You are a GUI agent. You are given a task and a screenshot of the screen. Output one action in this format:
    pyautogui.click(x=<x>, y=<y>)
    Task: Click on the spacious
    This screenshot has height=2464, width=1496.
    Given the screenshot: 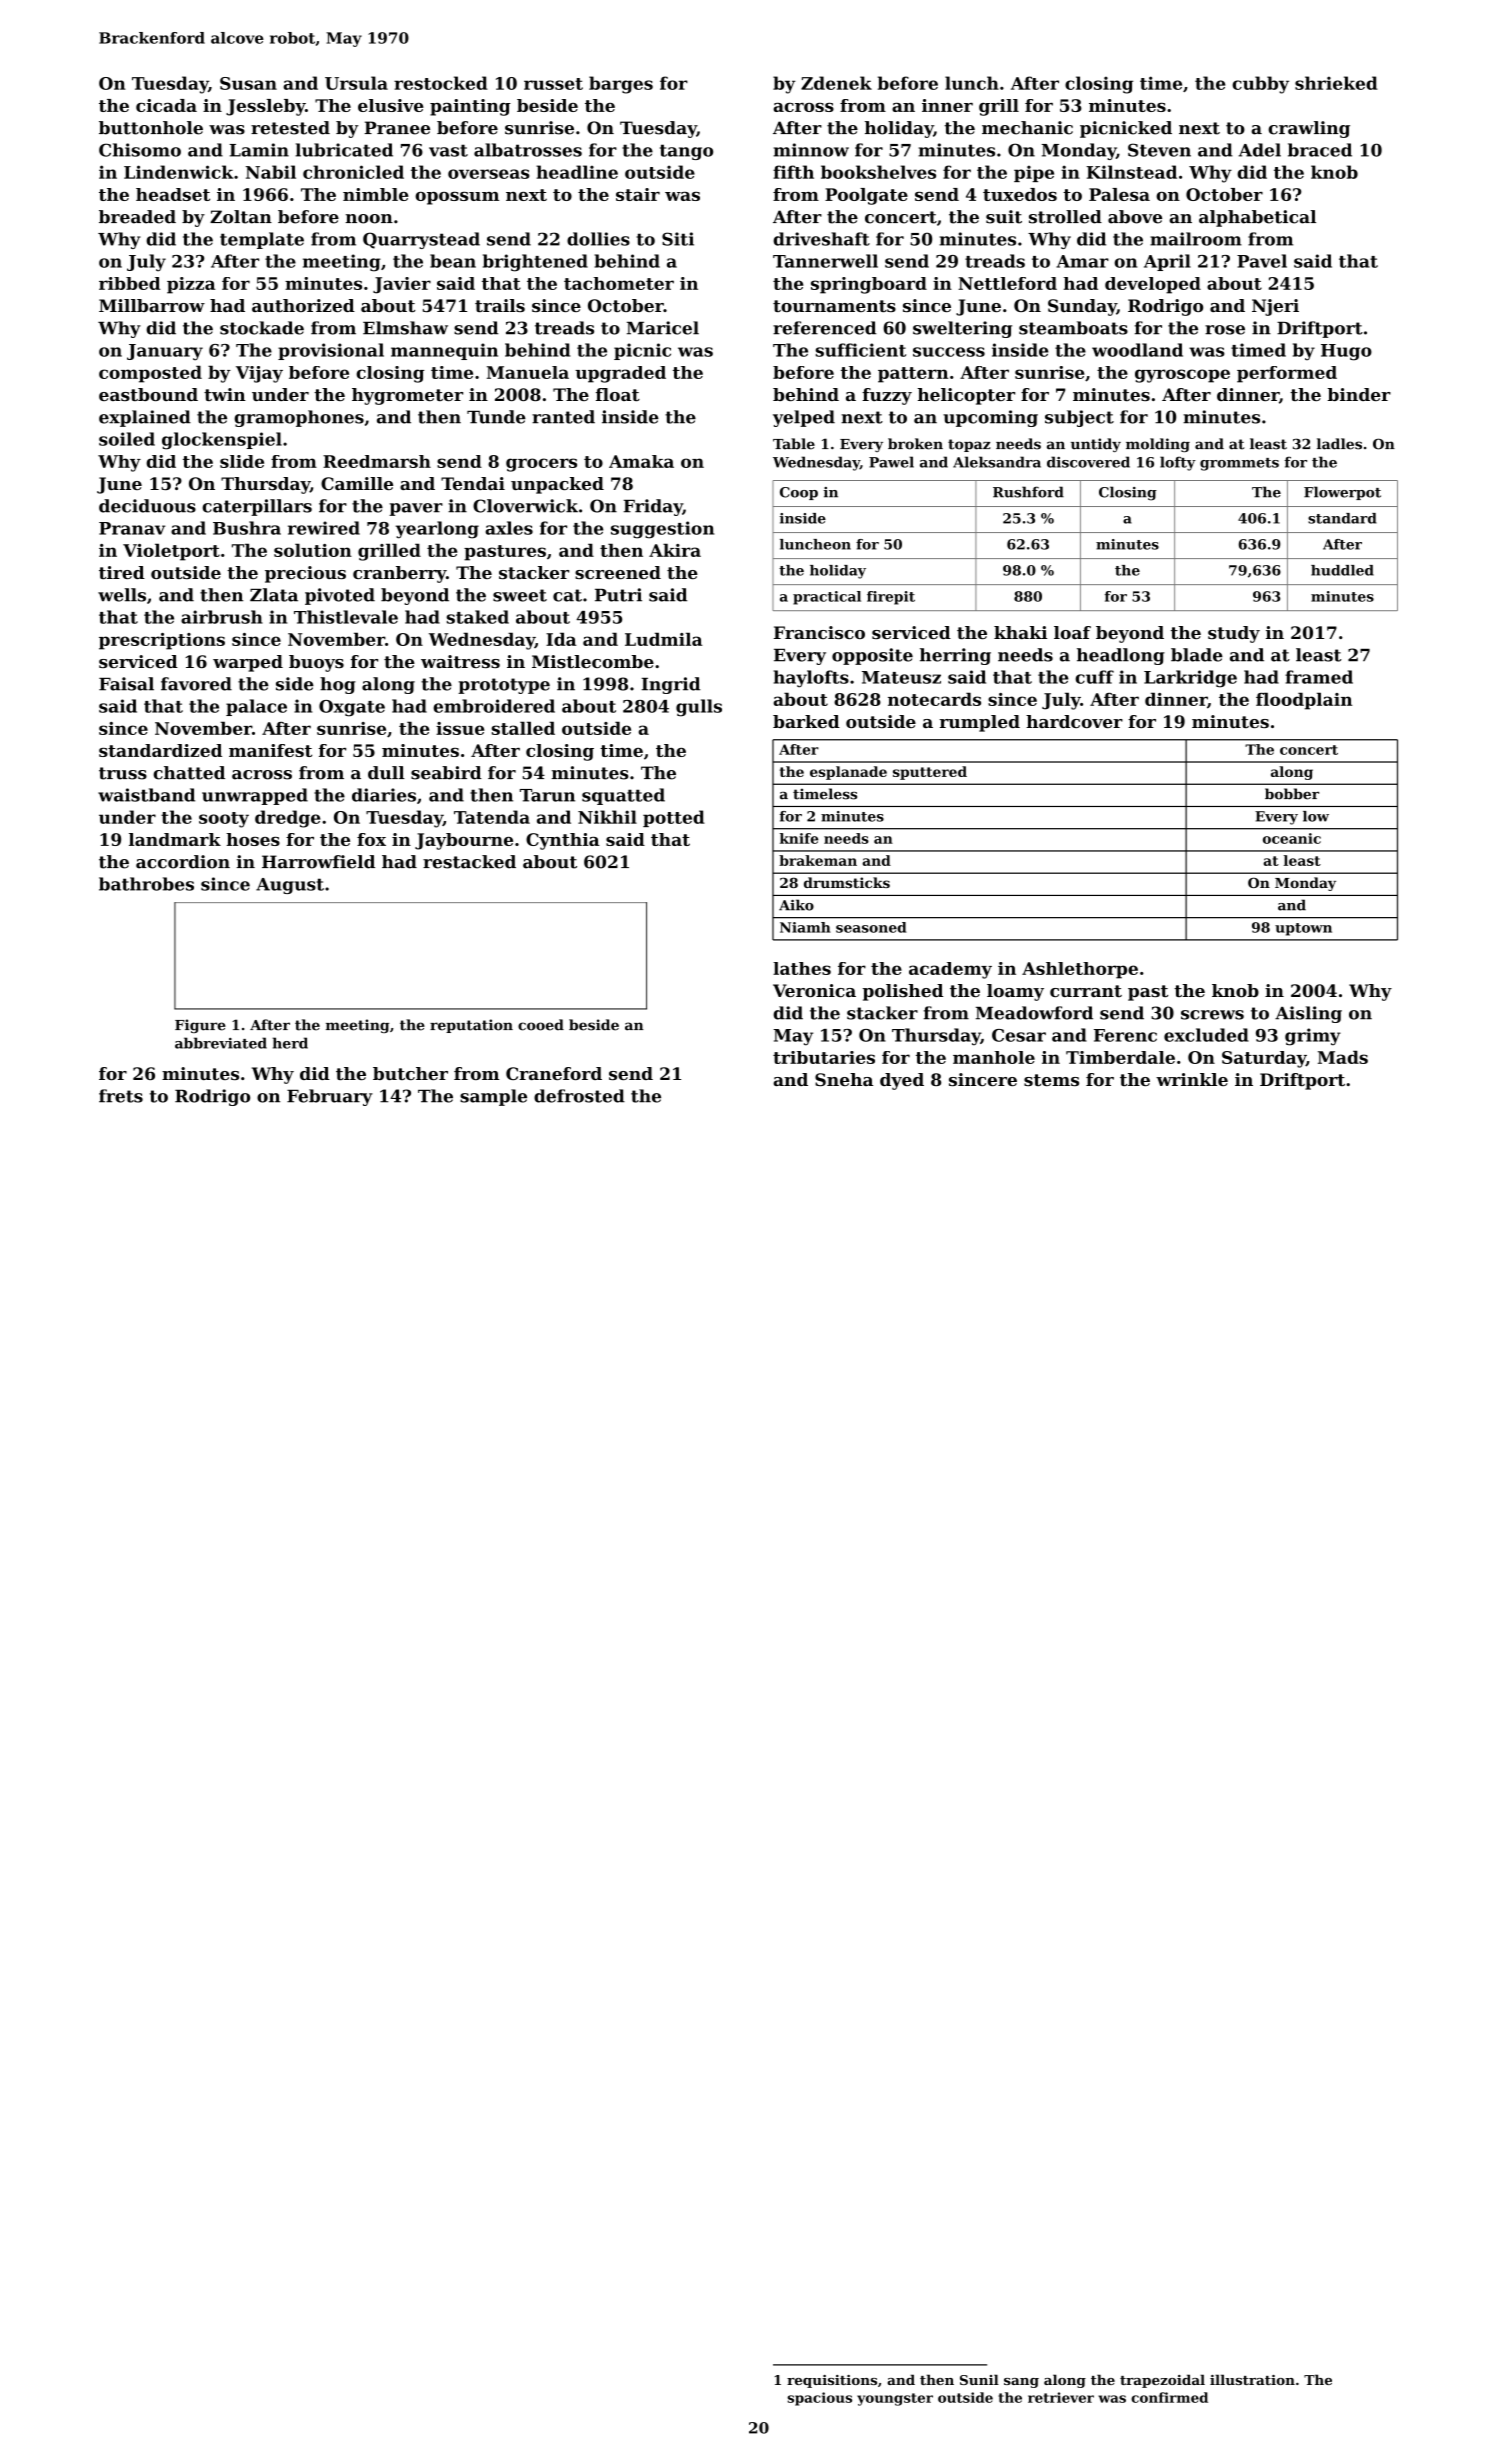 What is the action you would take?
    pyautogui.click(x=819, y=2399)
